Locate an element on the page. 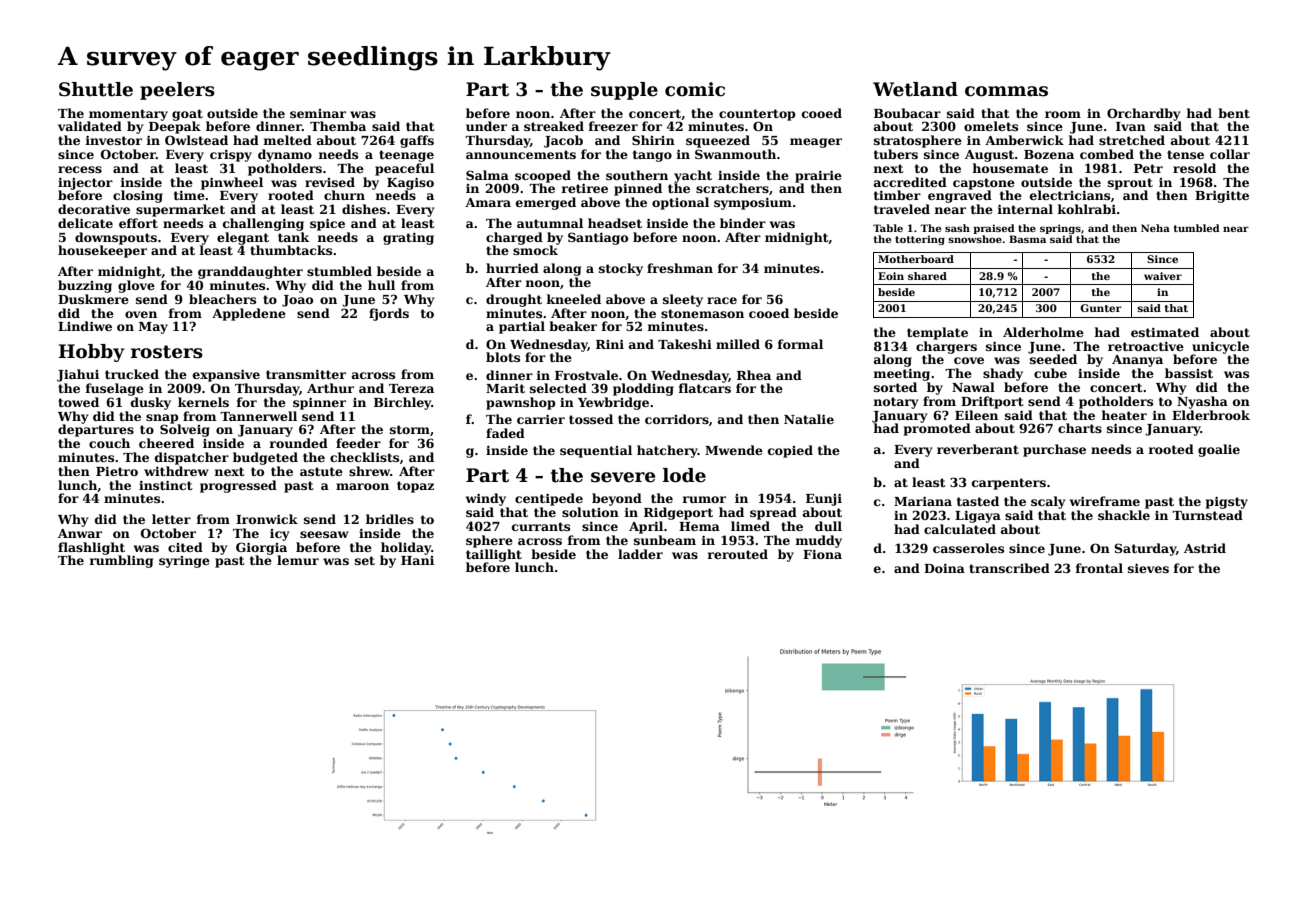 This page has width=1308, height=924. race is located at coordinates (722, 300).
